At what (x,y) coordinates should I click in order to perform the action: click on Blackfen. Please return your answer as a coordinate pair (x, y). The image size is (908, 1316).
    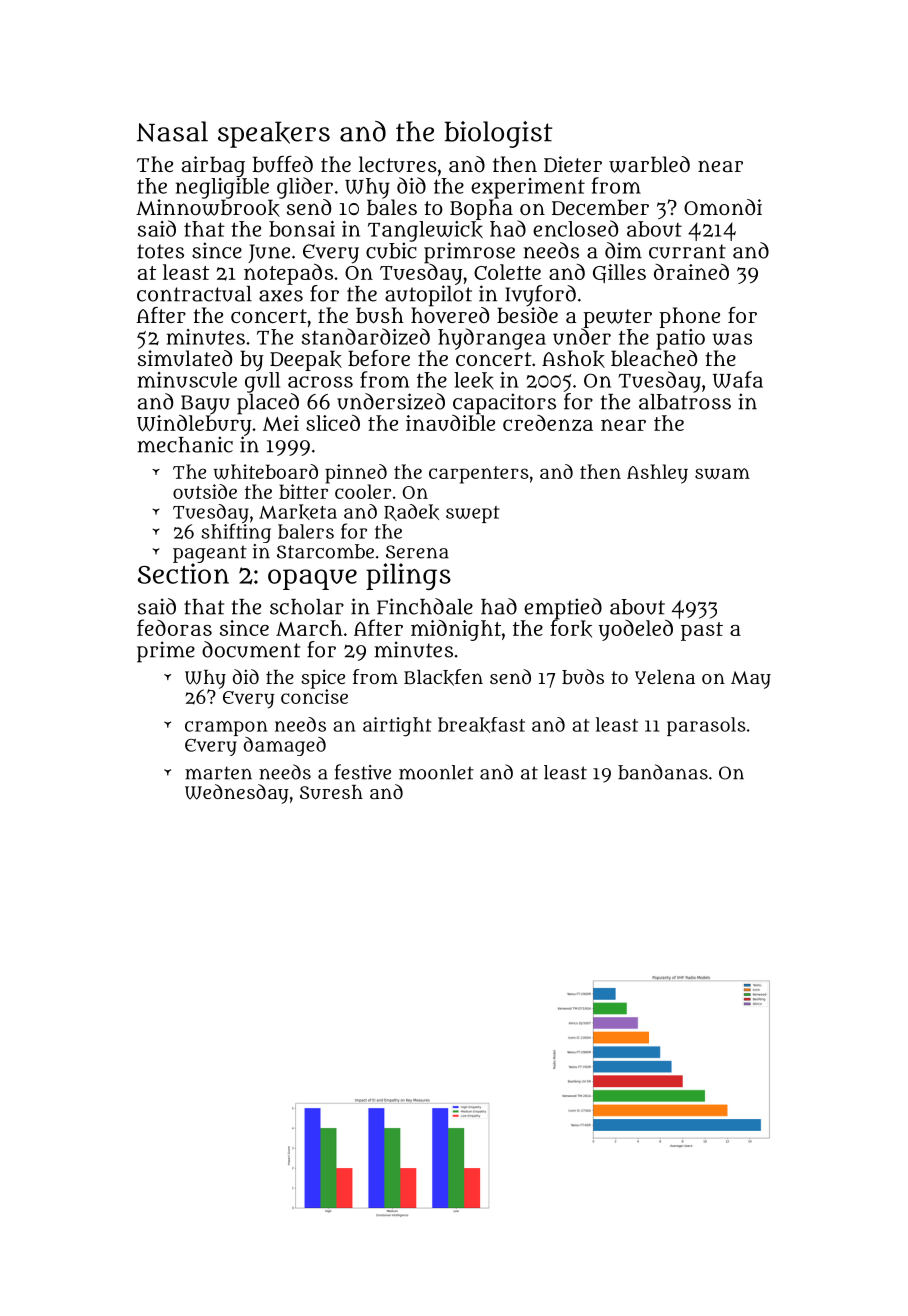
    Looking at the image, I should click on (443, 677).
